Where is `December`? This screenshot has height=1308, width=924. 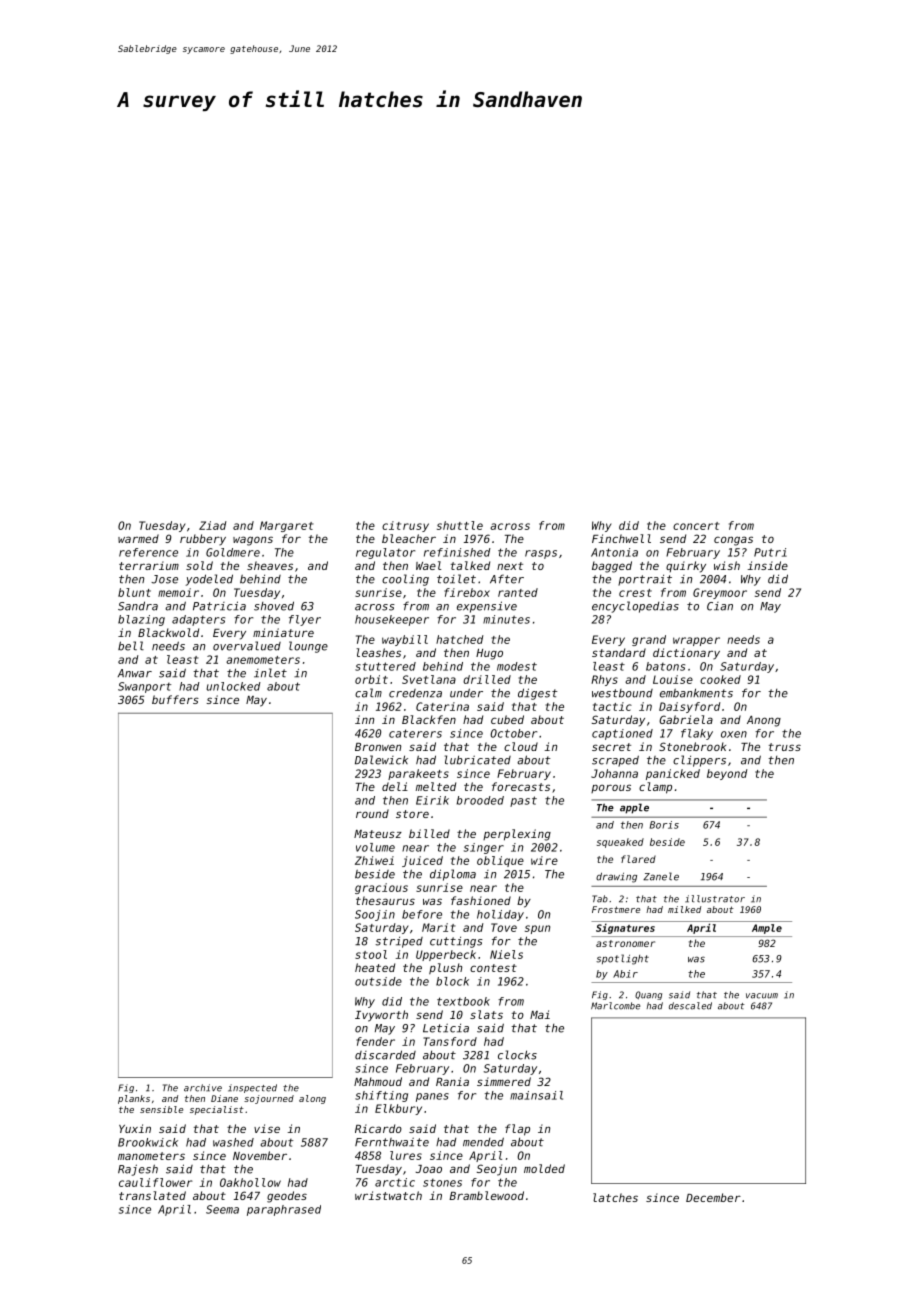
December is located at coordinates (713, 1197).
